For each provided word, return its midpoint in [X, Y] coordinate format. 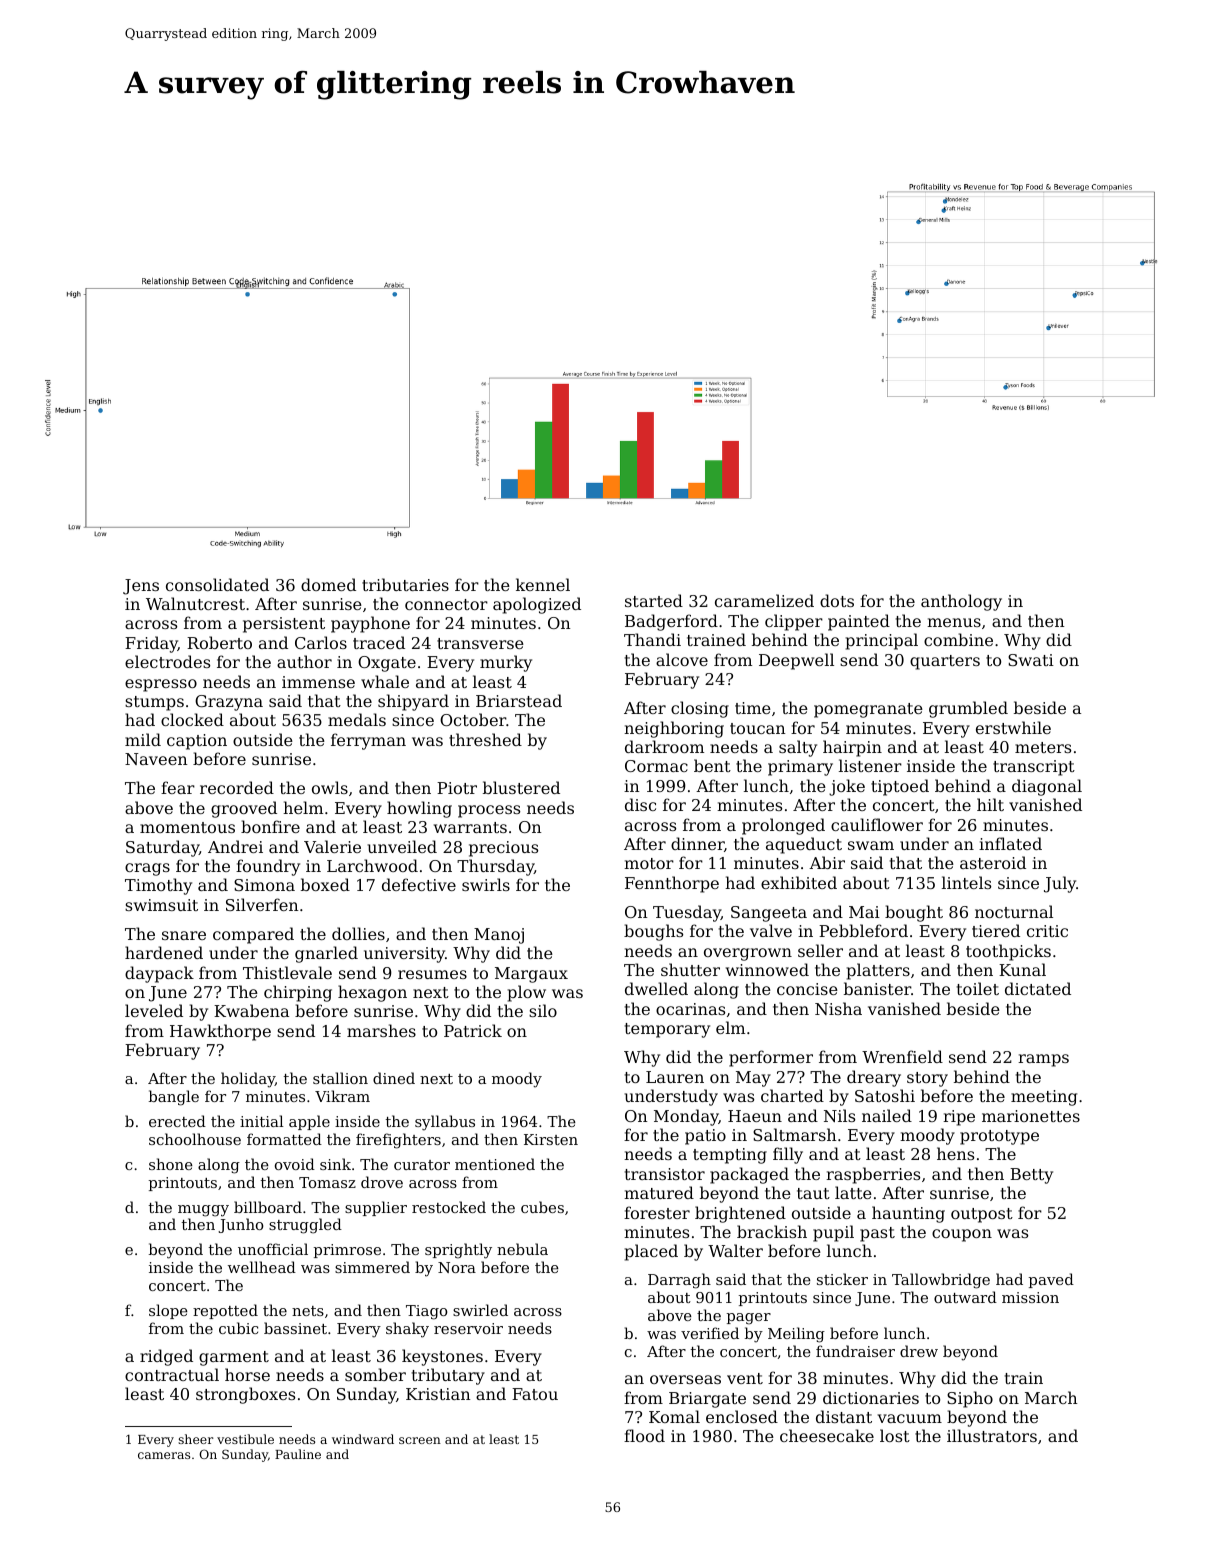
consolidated [217, 584]
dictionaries [871, 1397]
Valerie [332, 846]
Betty [1031, 1176]
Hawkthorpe [220, 1032]
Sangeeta [769, 914]
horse [247, 1374]
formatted [284, 1139]
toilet [978, 988]
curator [422, 1165]
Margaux [531, 975]
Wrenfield [902, 1056]
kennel [543, 584]
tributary [448, 1376]
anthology [961, 602]
